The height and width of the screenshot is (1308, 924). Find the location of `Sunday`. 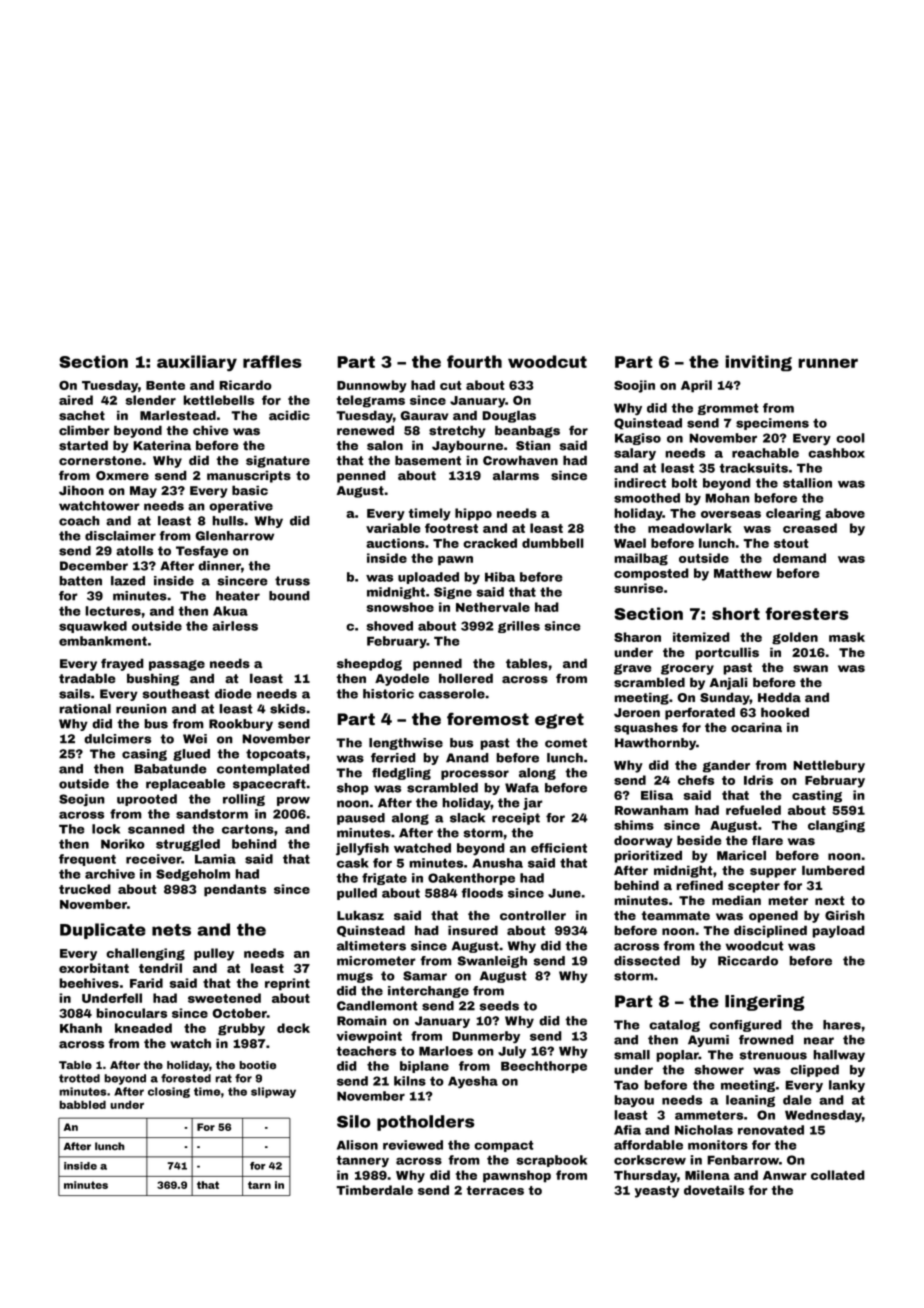

Sunday is located at coordinates (725, 698).
